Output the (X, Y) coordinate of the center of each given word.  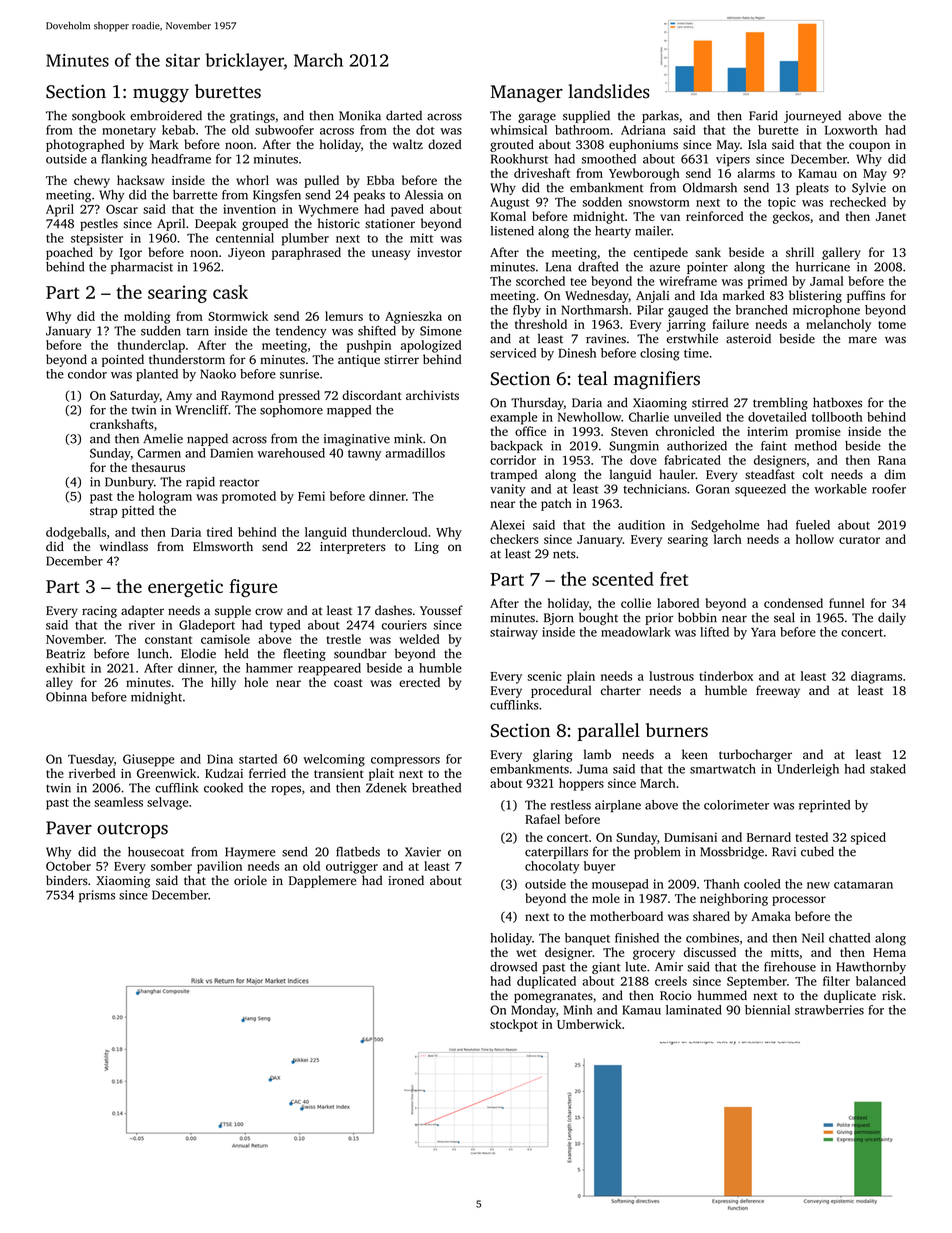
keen (695, 754)
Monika (360, 115)
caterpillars (556, 852)
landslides (609, 91)
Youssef (441, 610)
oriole (250, 880)
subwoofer (284, 130)
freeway (778, 691)
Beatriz (65, 654)
